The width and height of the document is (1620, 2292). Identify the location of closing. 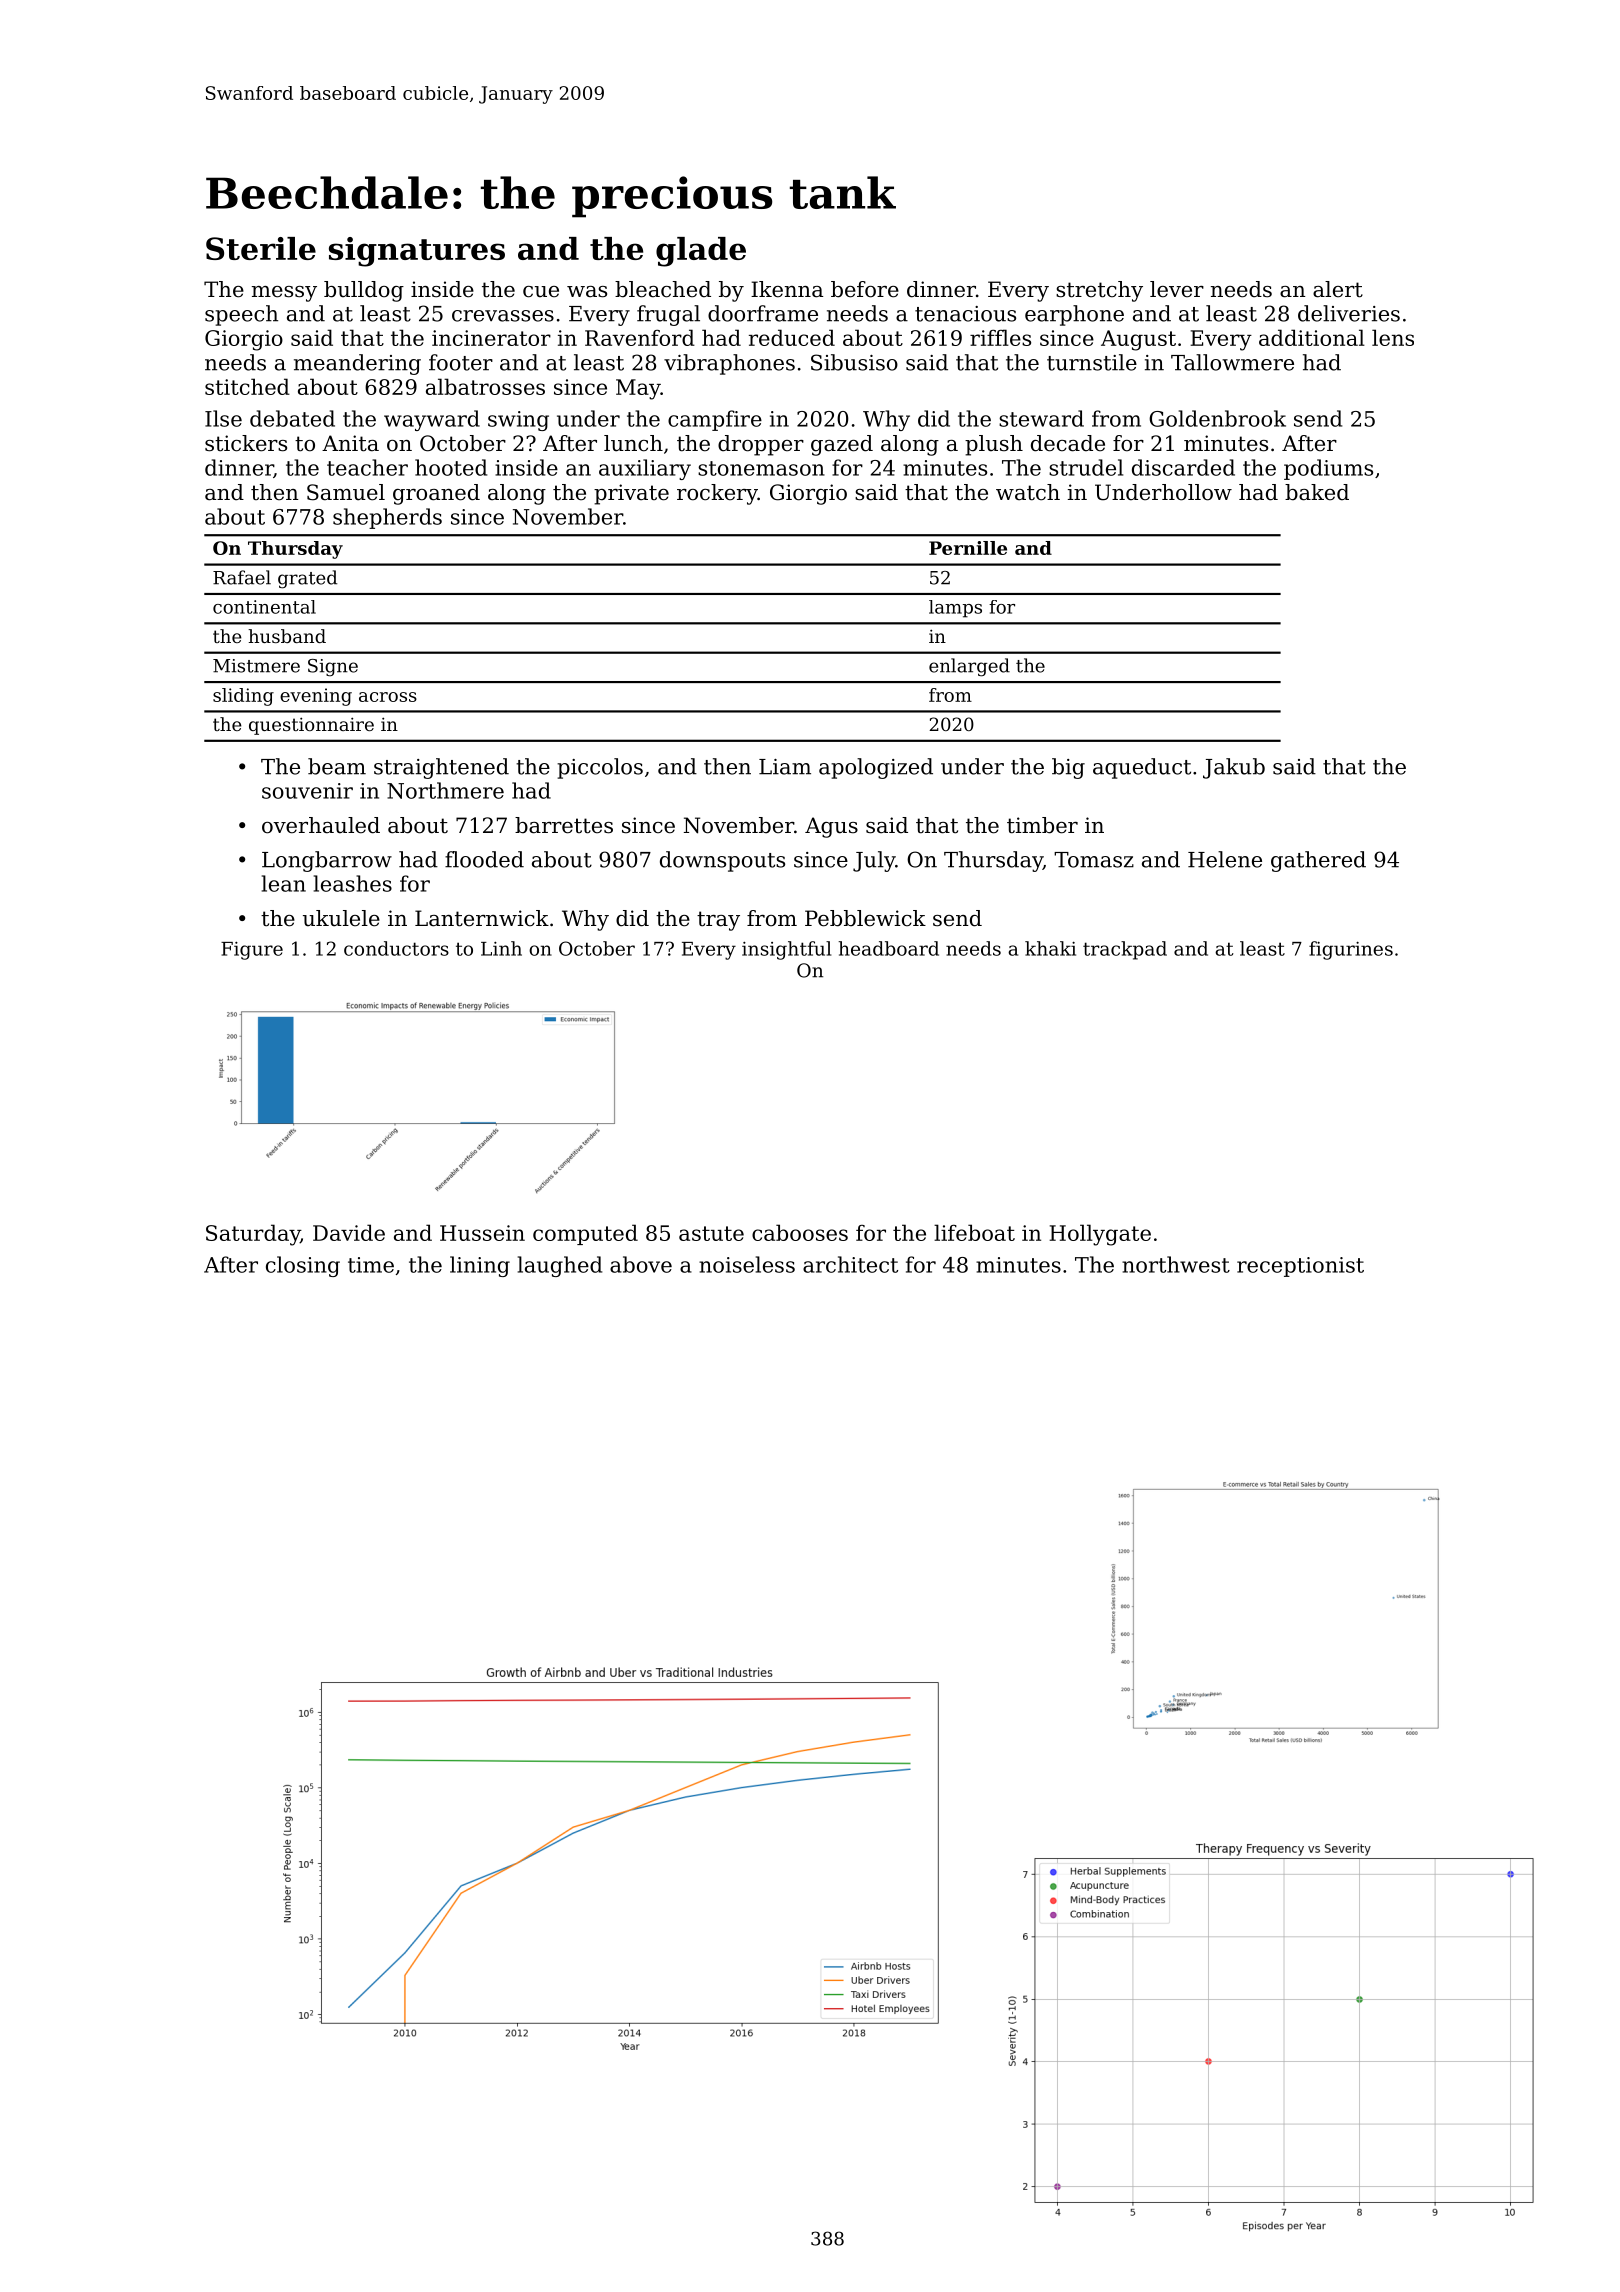
(303, 1266).
